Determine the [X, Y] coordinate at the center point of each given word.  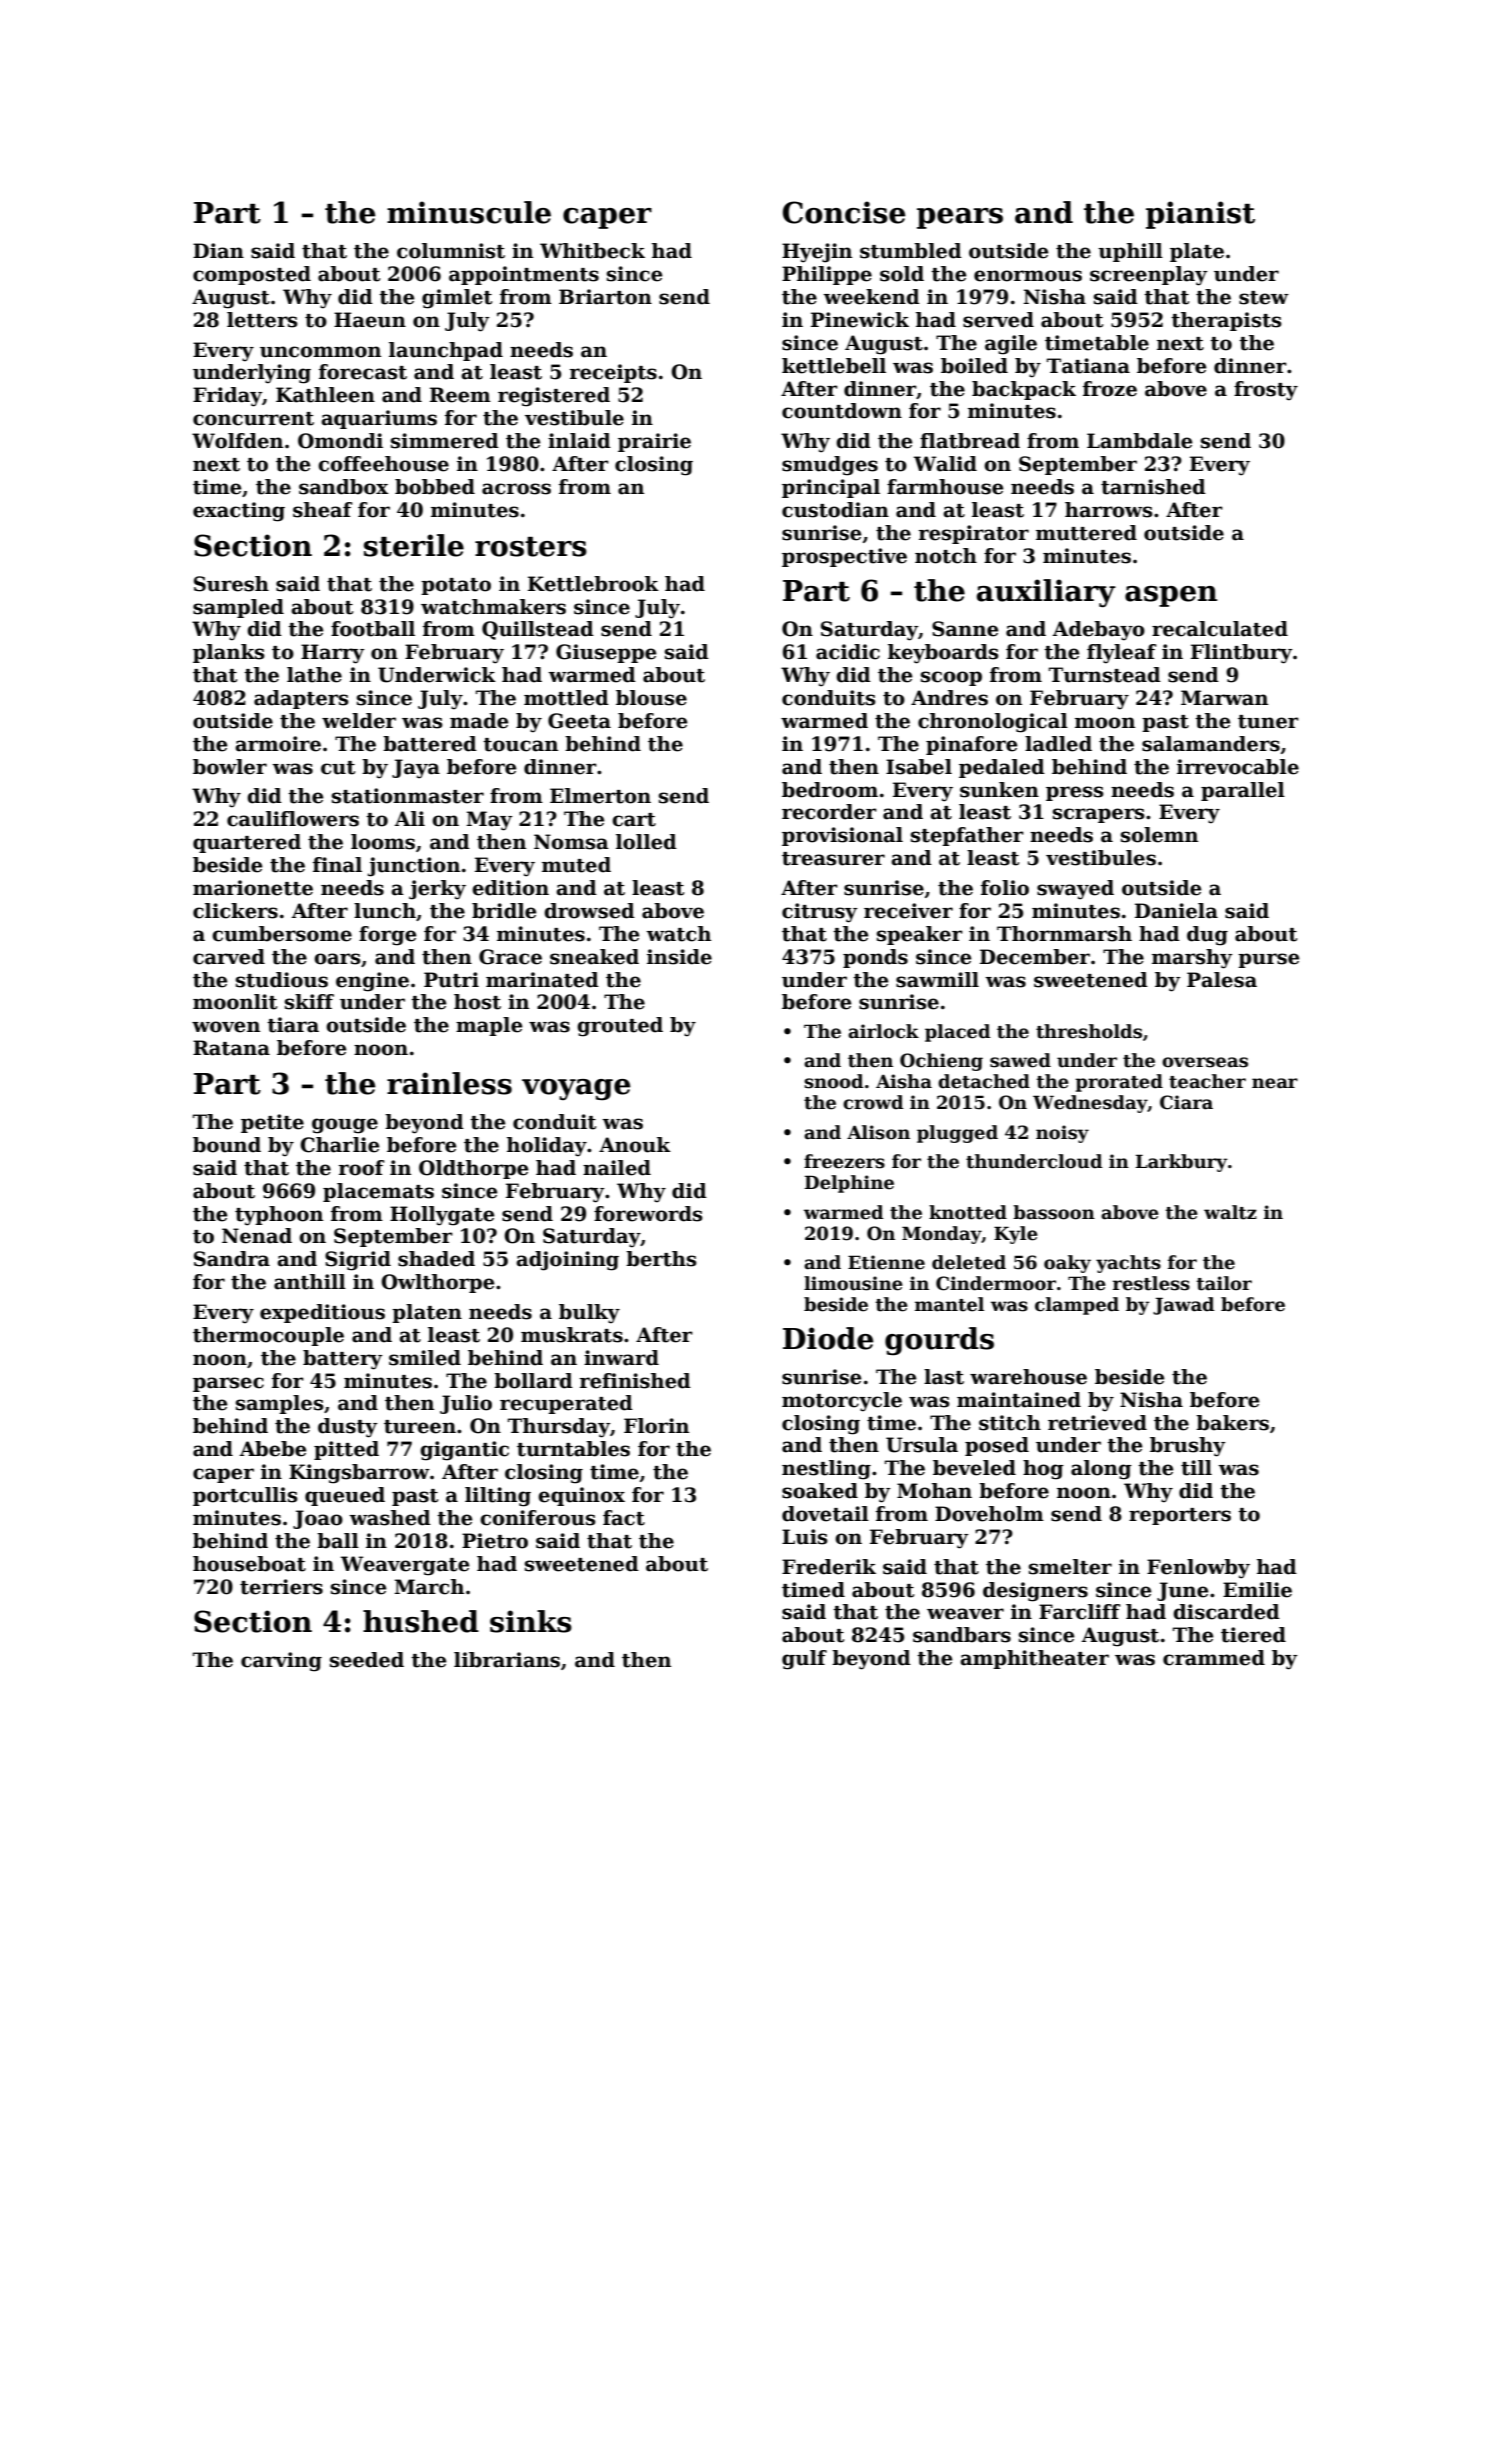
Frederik [829, 1567]
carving [281, 1662]
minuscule [469, 212]
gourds [939, 1341]
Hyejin [817, 253]
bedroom [830, 790]
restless [1151, 1283]
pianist [1200, 215]
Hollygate [442, 1216]
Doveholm [989, 1514]
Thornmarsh [1064, 934]
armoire [278, 744]
